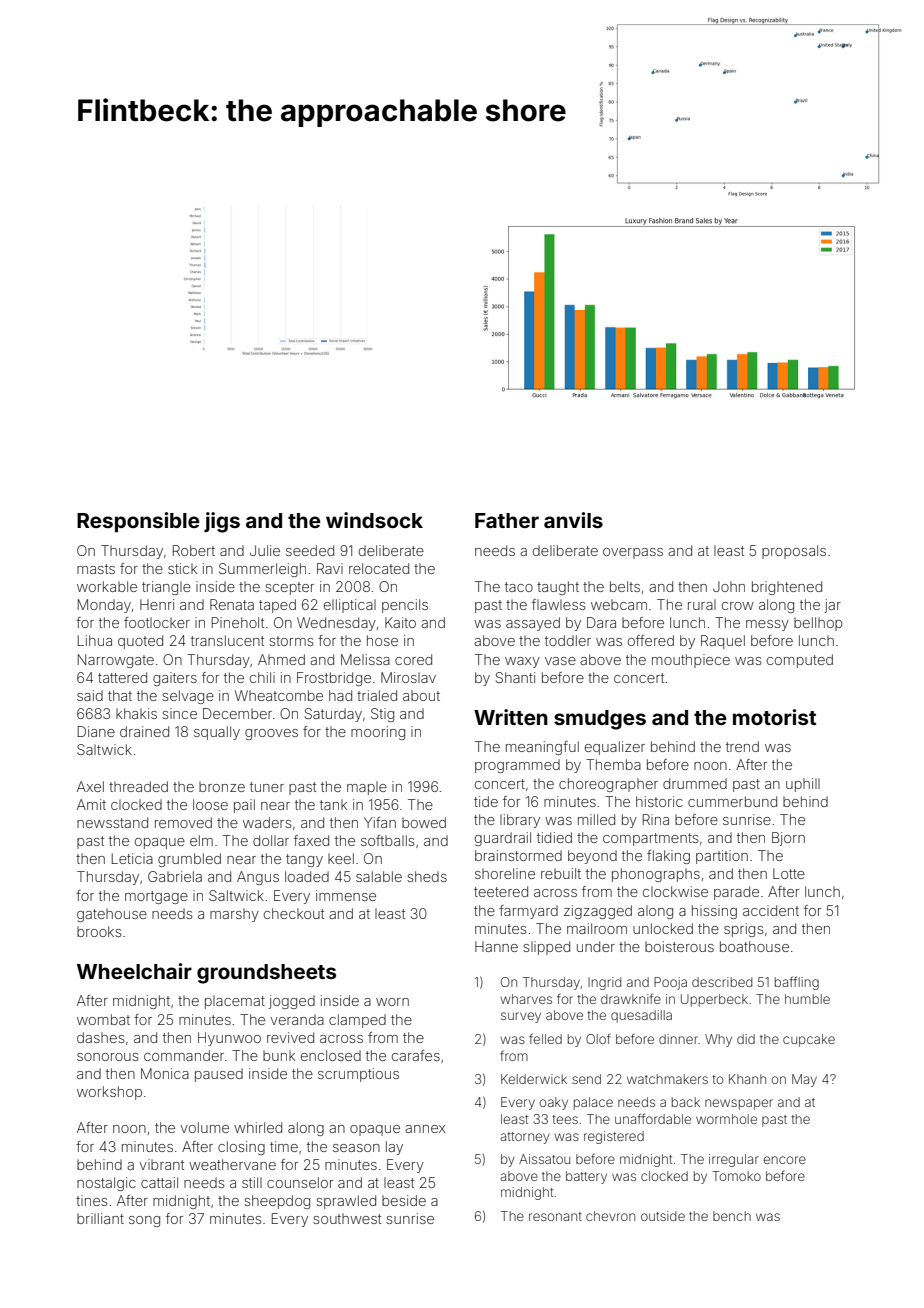 This image has height=1308, width=924. Describe the element at coordinates (161, 1164) in the image. I see `vibrant` at that location.
